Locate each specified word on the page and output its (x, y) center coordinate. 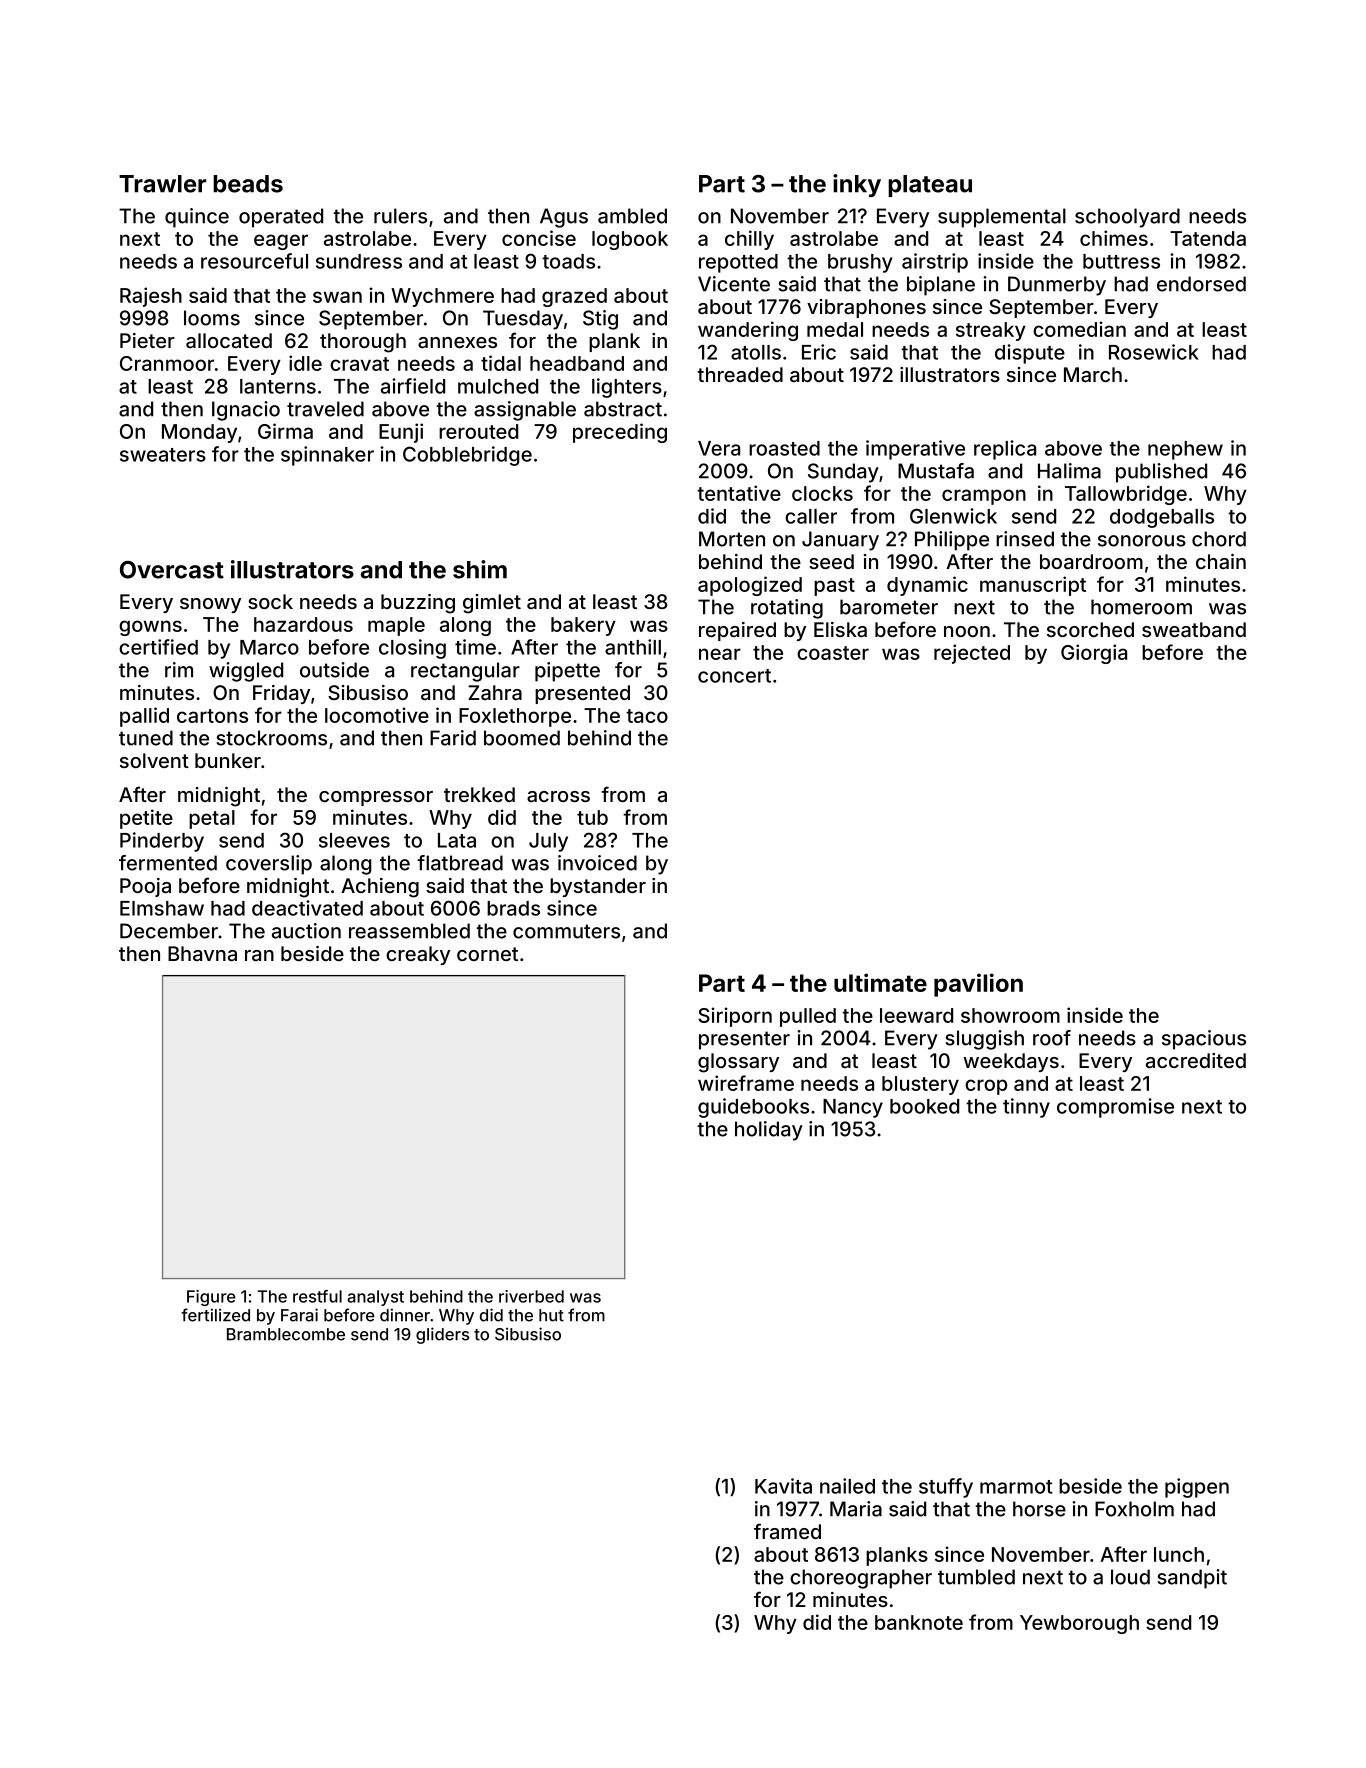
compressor (376, 798)
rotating (787, 609)
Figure (211, 1298)
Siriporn (735, 1017)
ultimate (880, 982)
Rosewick (1154, 352)
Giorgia (1094, 654)
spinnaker (327, 456)
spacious (1204, 1040)
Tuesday (523, 320)
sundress (359, 261)
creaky (418, 955)
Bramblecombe (286, 1334)
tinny (1026, 1108)
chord (1219, 539)
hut (551, 1315)
